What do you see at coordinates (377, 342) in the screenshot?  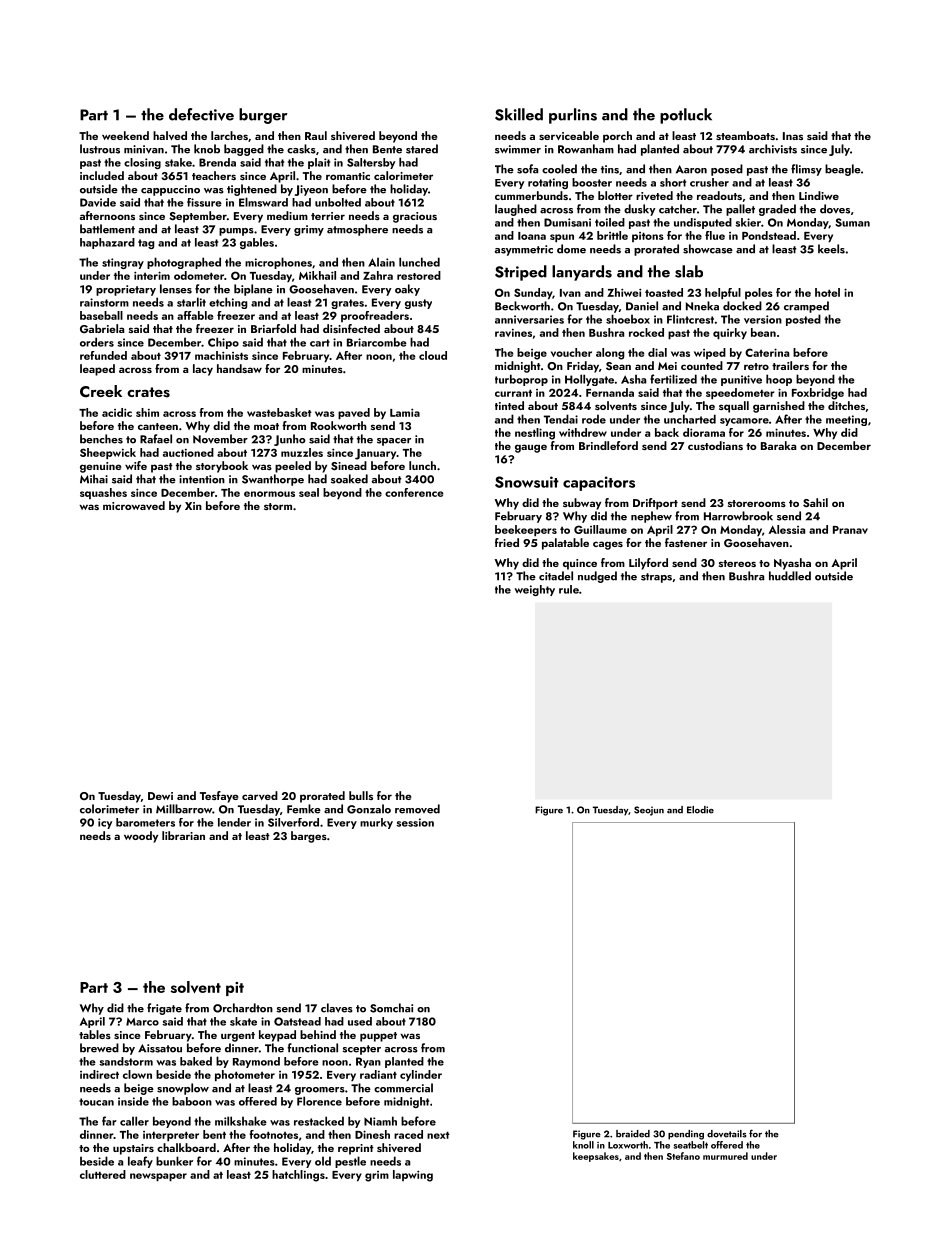 I see `Briarcombe` at bounding box center [377, 342].
